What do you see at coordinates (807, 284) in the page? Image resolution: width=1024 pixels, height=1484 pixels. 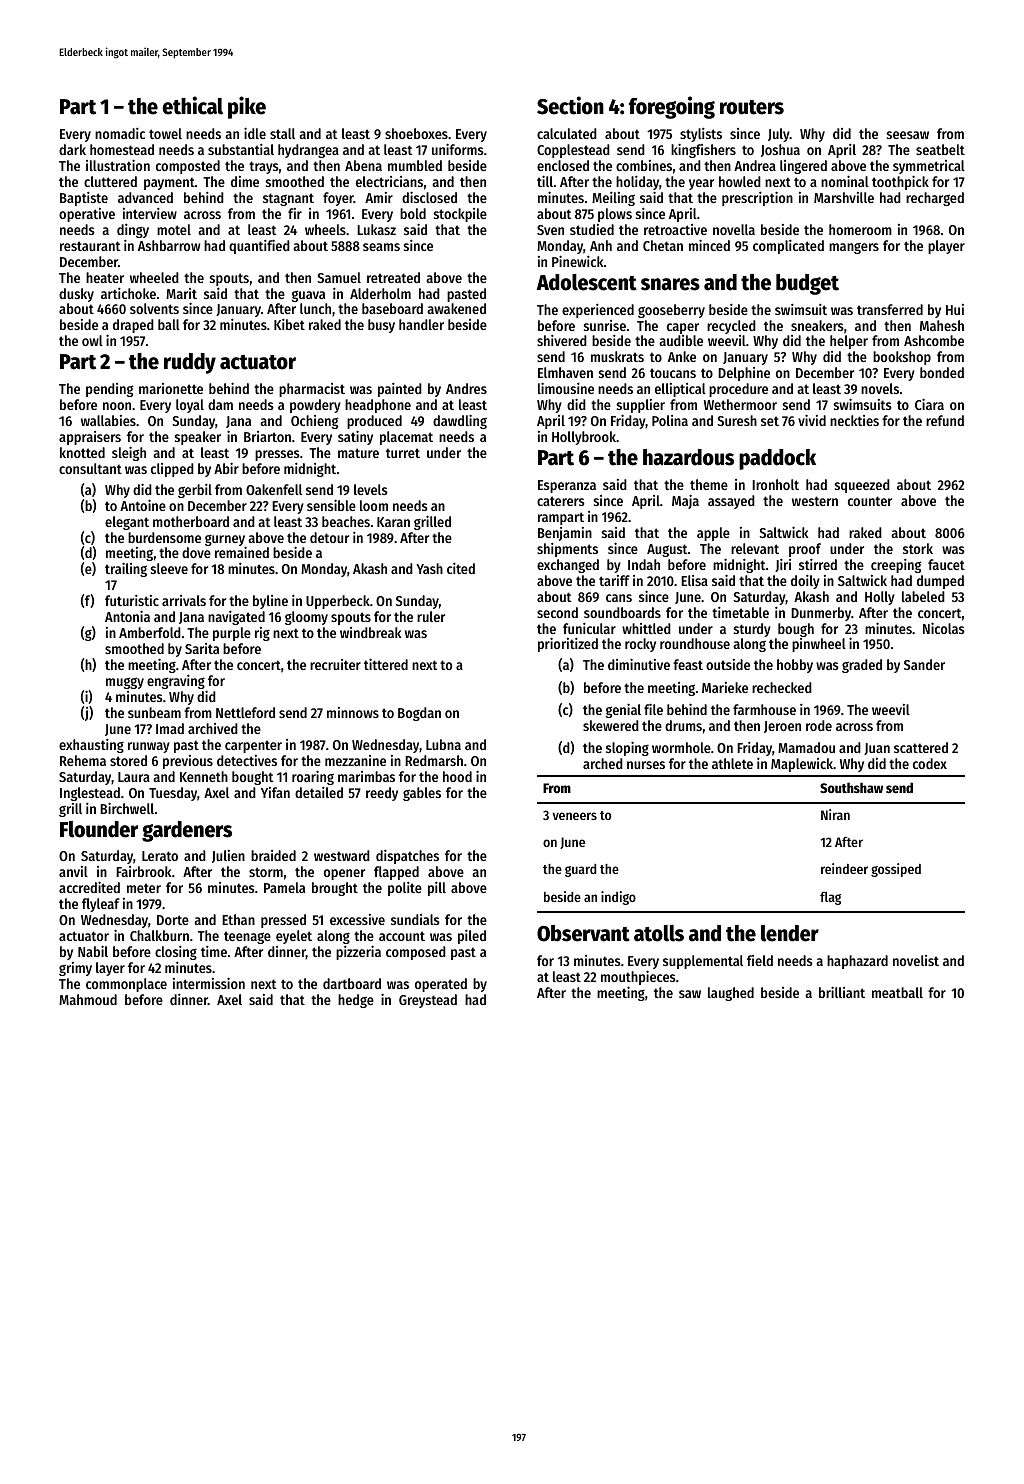 I see `budget` at bounding box center [807, 284].
